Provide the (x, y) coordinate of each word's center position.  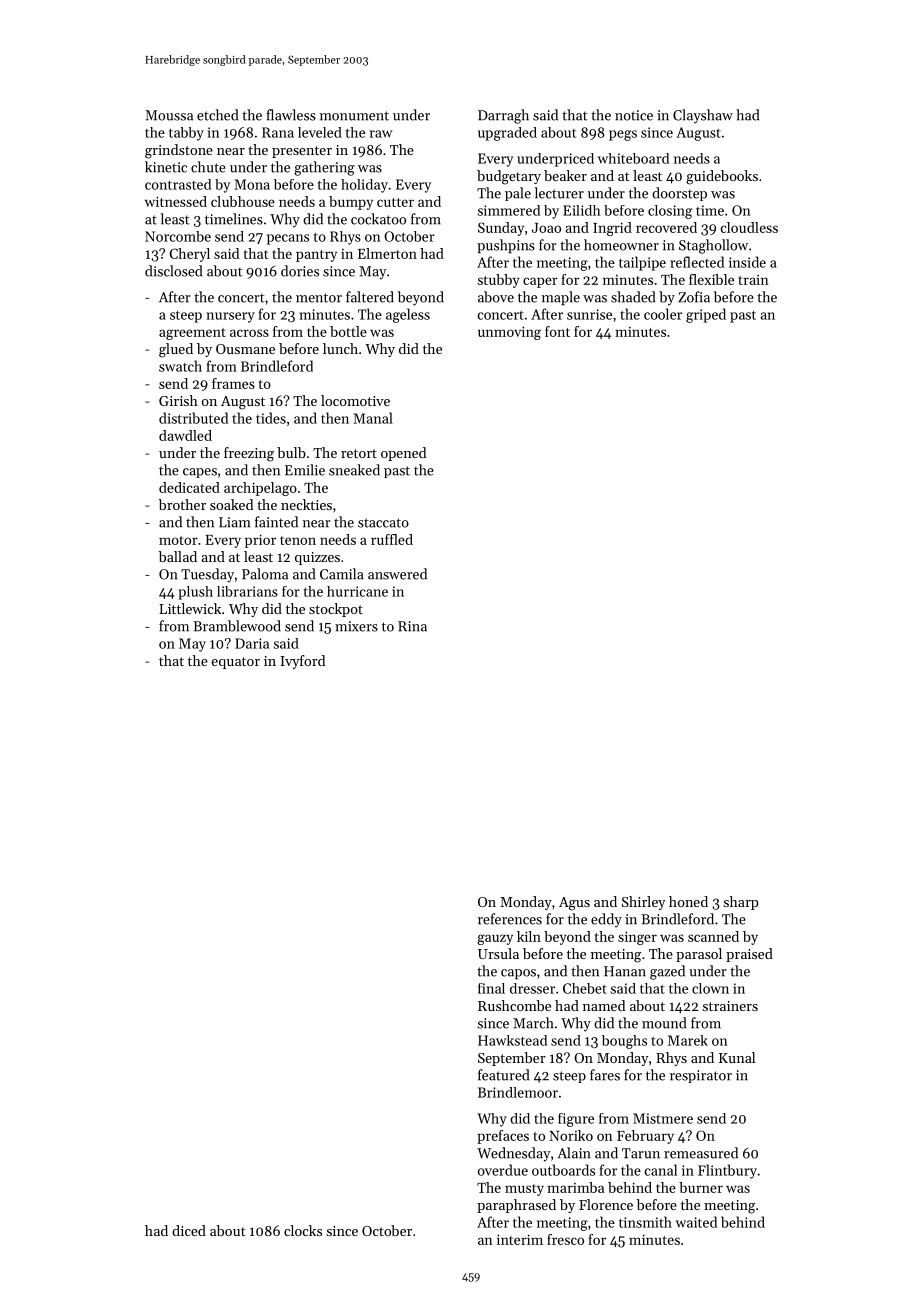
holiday (364, 186)
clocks (303, 1230)
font (557, 331)
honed (688, 901)
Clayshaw (703, 116)
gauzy (495, 939)
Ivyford (302, 662)
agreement (192, 334)
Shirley (644, 903)
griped (706, 315)
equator (236, 663)
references (510, 919)
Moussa (169, 115)
